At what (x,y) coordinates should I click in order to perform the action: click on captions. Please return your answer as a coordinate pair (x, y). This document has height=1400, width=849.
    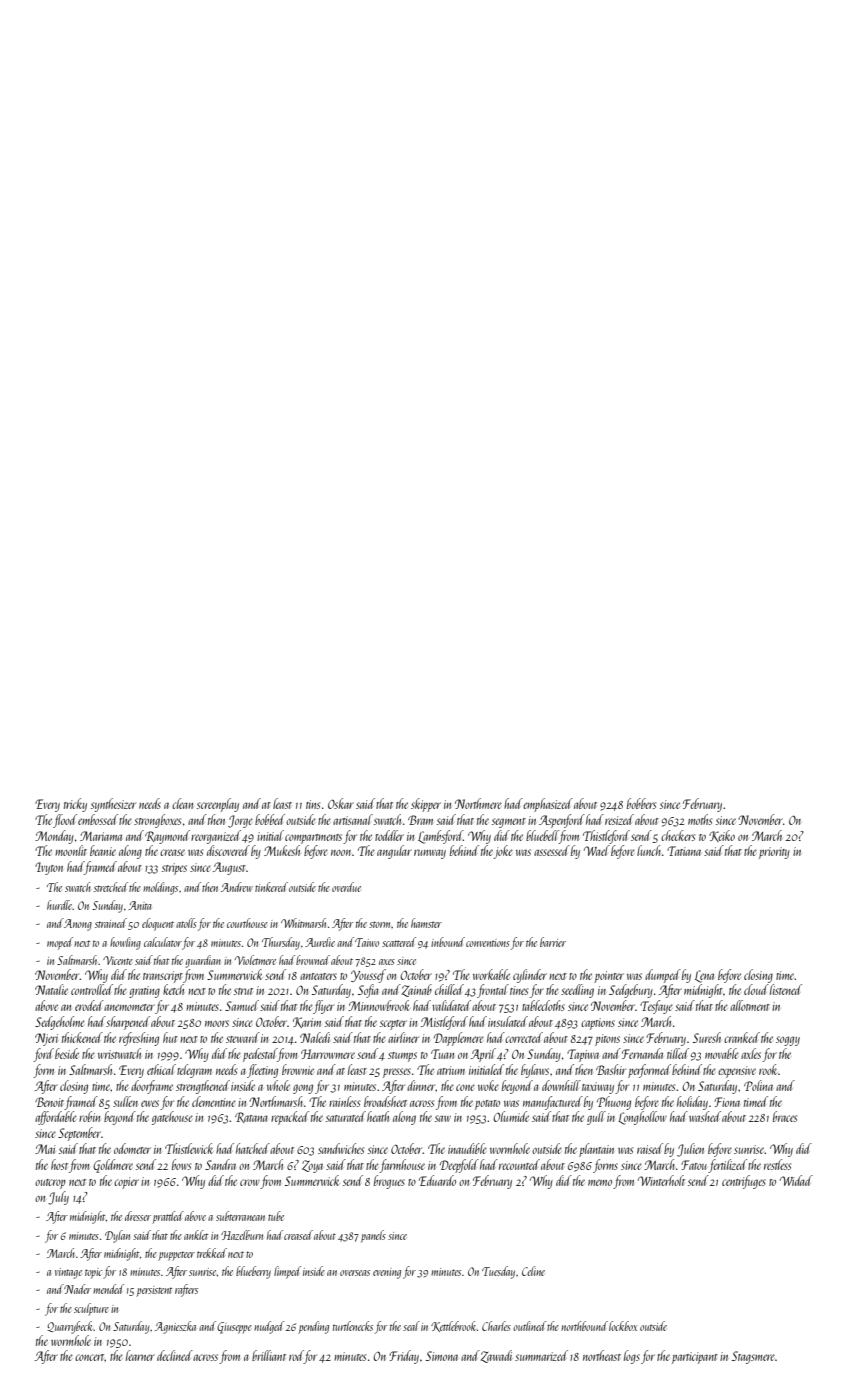
    Looking at the image, I should click on (598, 1024).
